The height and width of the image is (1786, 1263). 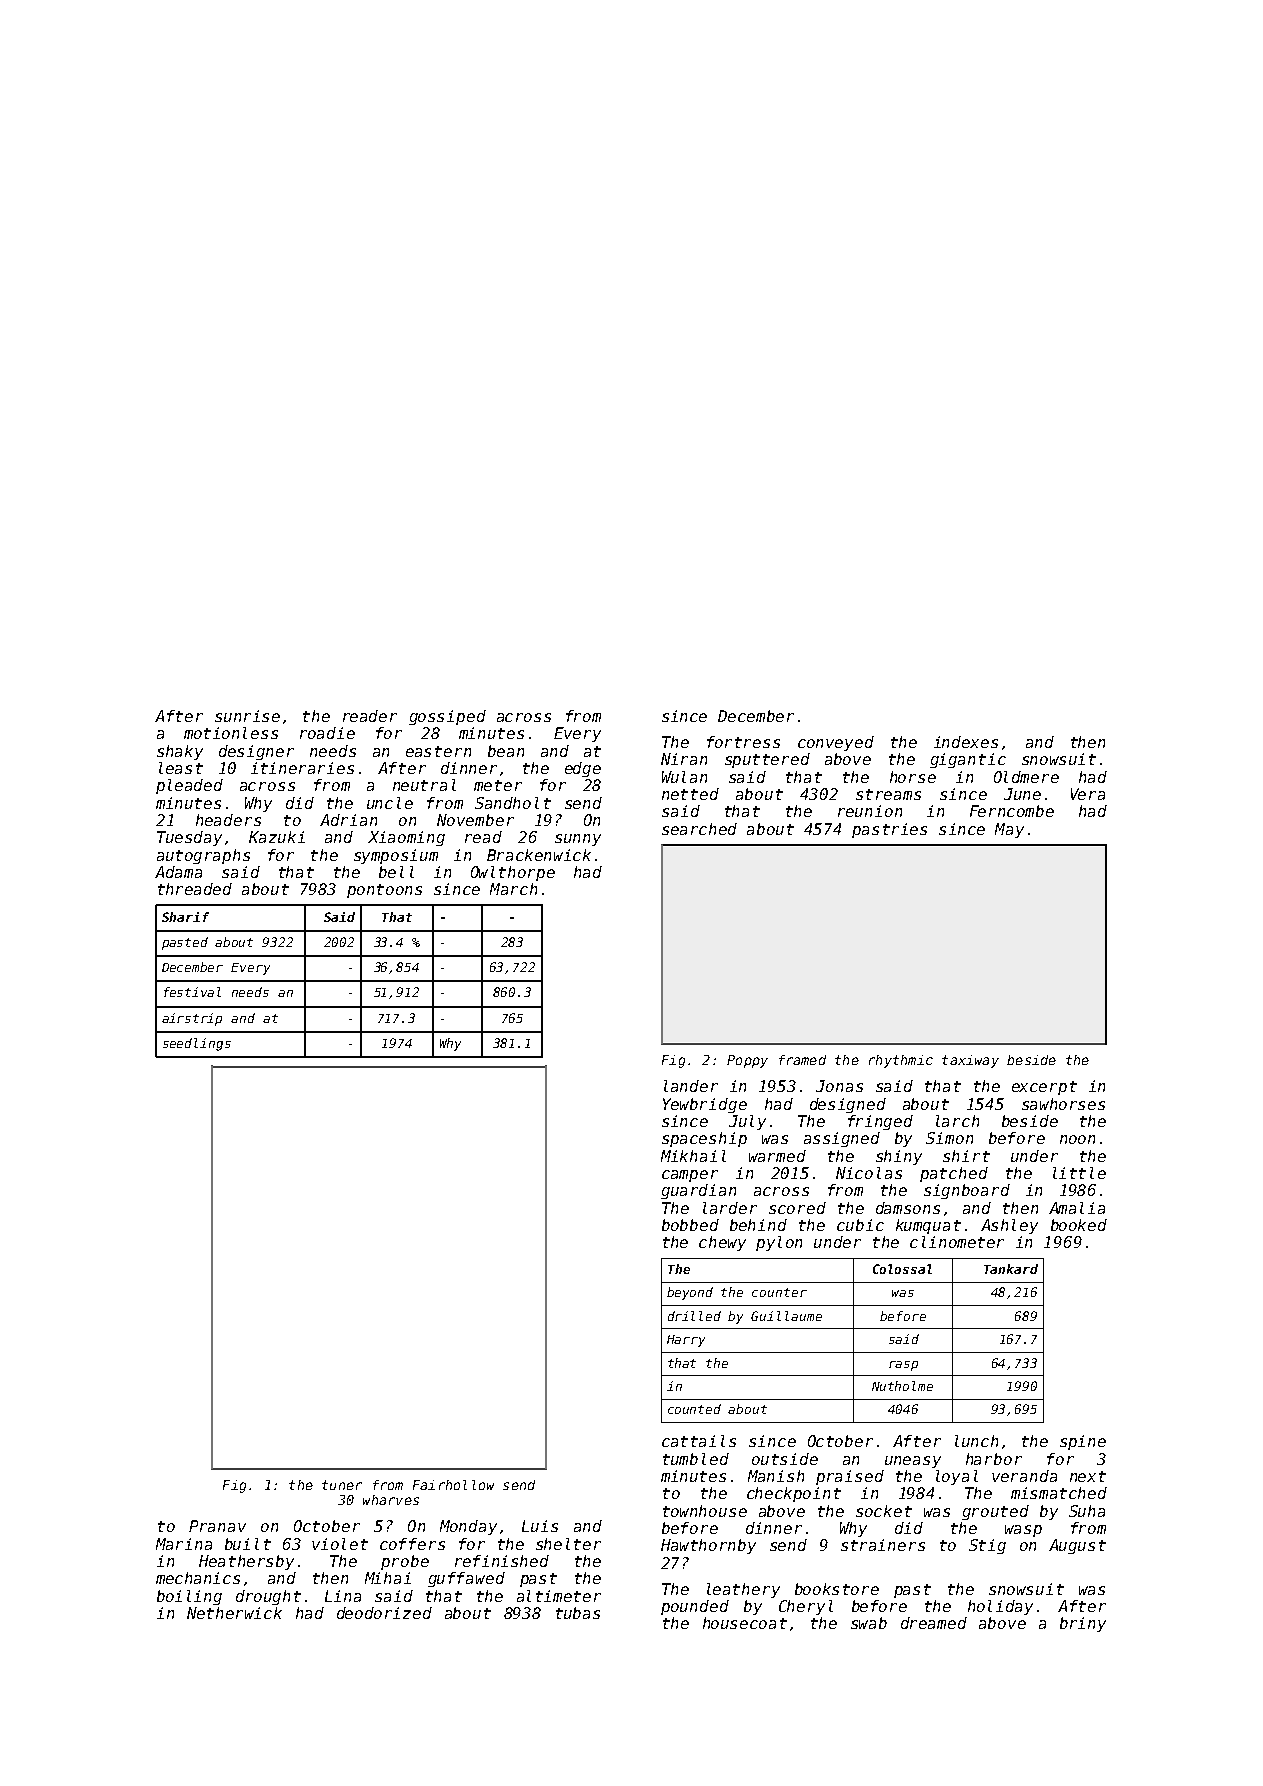 What do you see at coordinates (348, 820) in the image?
I see `Adrian` at bounding box center [348, 820].
